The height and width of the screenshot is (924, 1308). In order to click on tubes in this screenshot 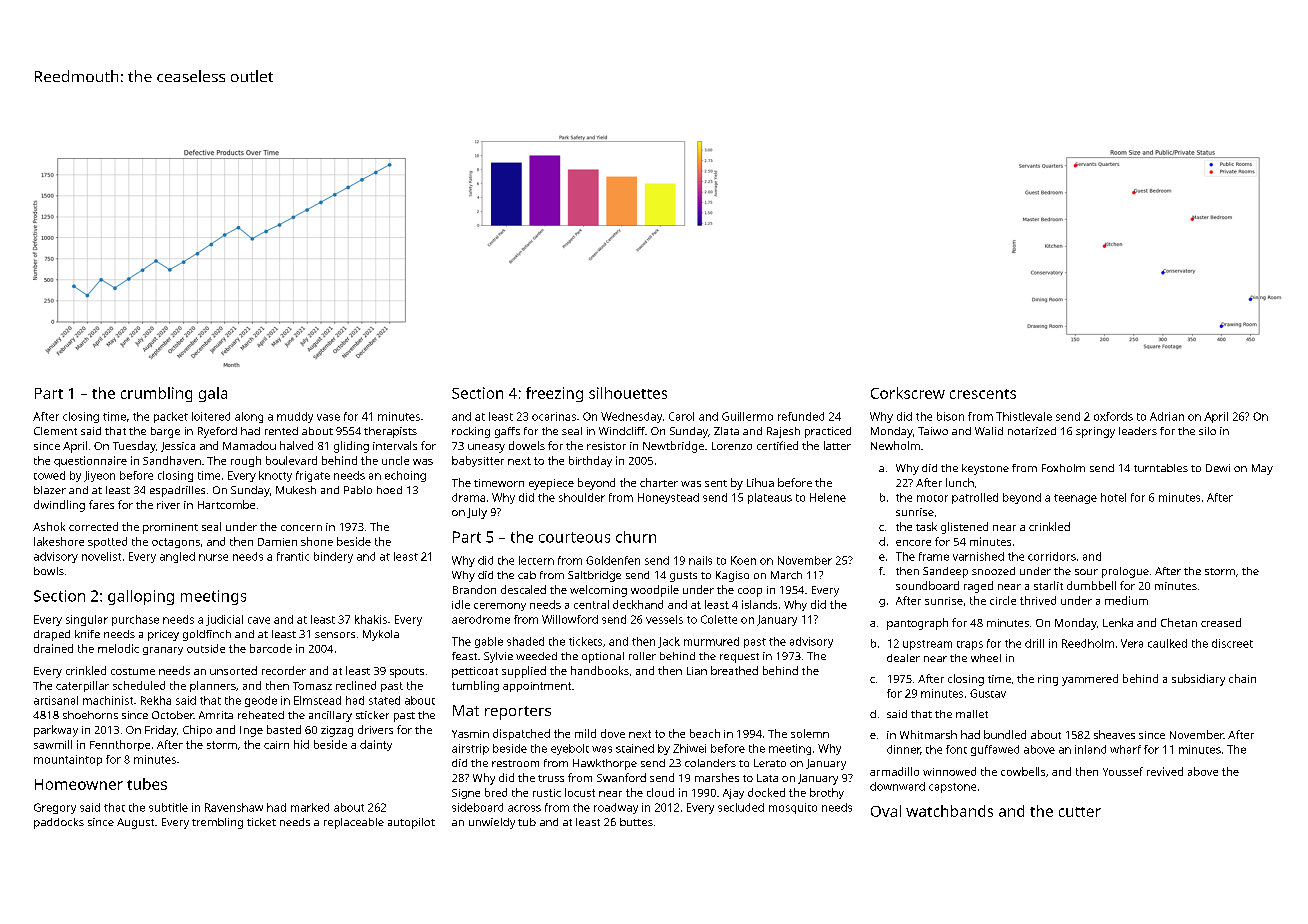, I will do `click(147, 784)`.
